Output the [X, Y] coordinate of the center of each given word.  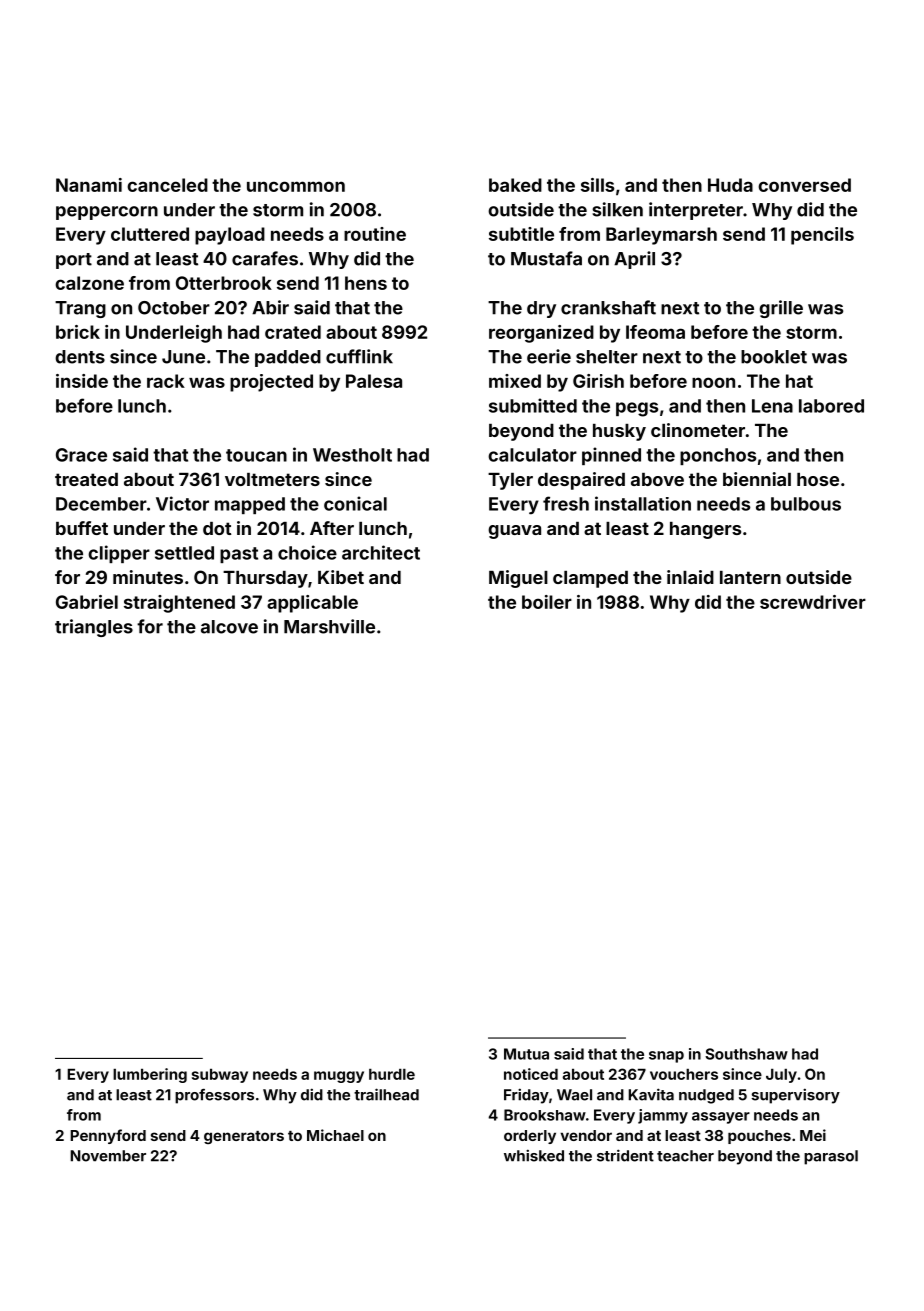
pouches [759, 1137]
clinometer [698, 430]
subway [220, 1076]
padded [288, 358]
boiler [547, 602]
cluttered [150, 234]
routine [375, 234]
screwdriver [813, 602]
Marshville [329, 626]
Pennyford [108, 1136]
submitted [533, 405]
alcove [229, 627]
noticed [531, 1074]
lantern [750, 577]
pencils [822, 236]
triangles [94, 628]
